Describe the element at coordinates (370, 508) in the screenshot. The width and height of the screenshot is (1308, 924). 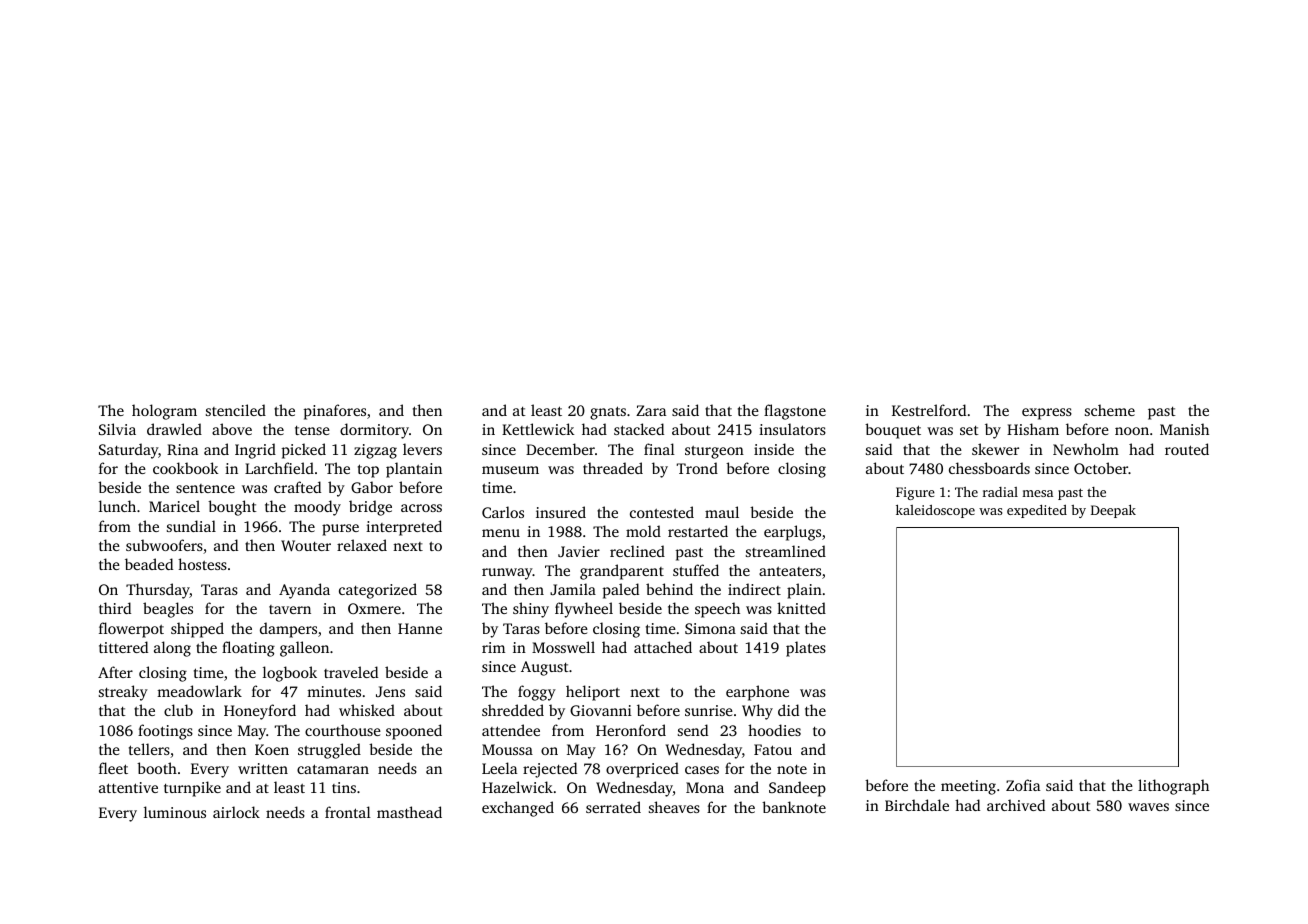
I see `bridge` at that location.
